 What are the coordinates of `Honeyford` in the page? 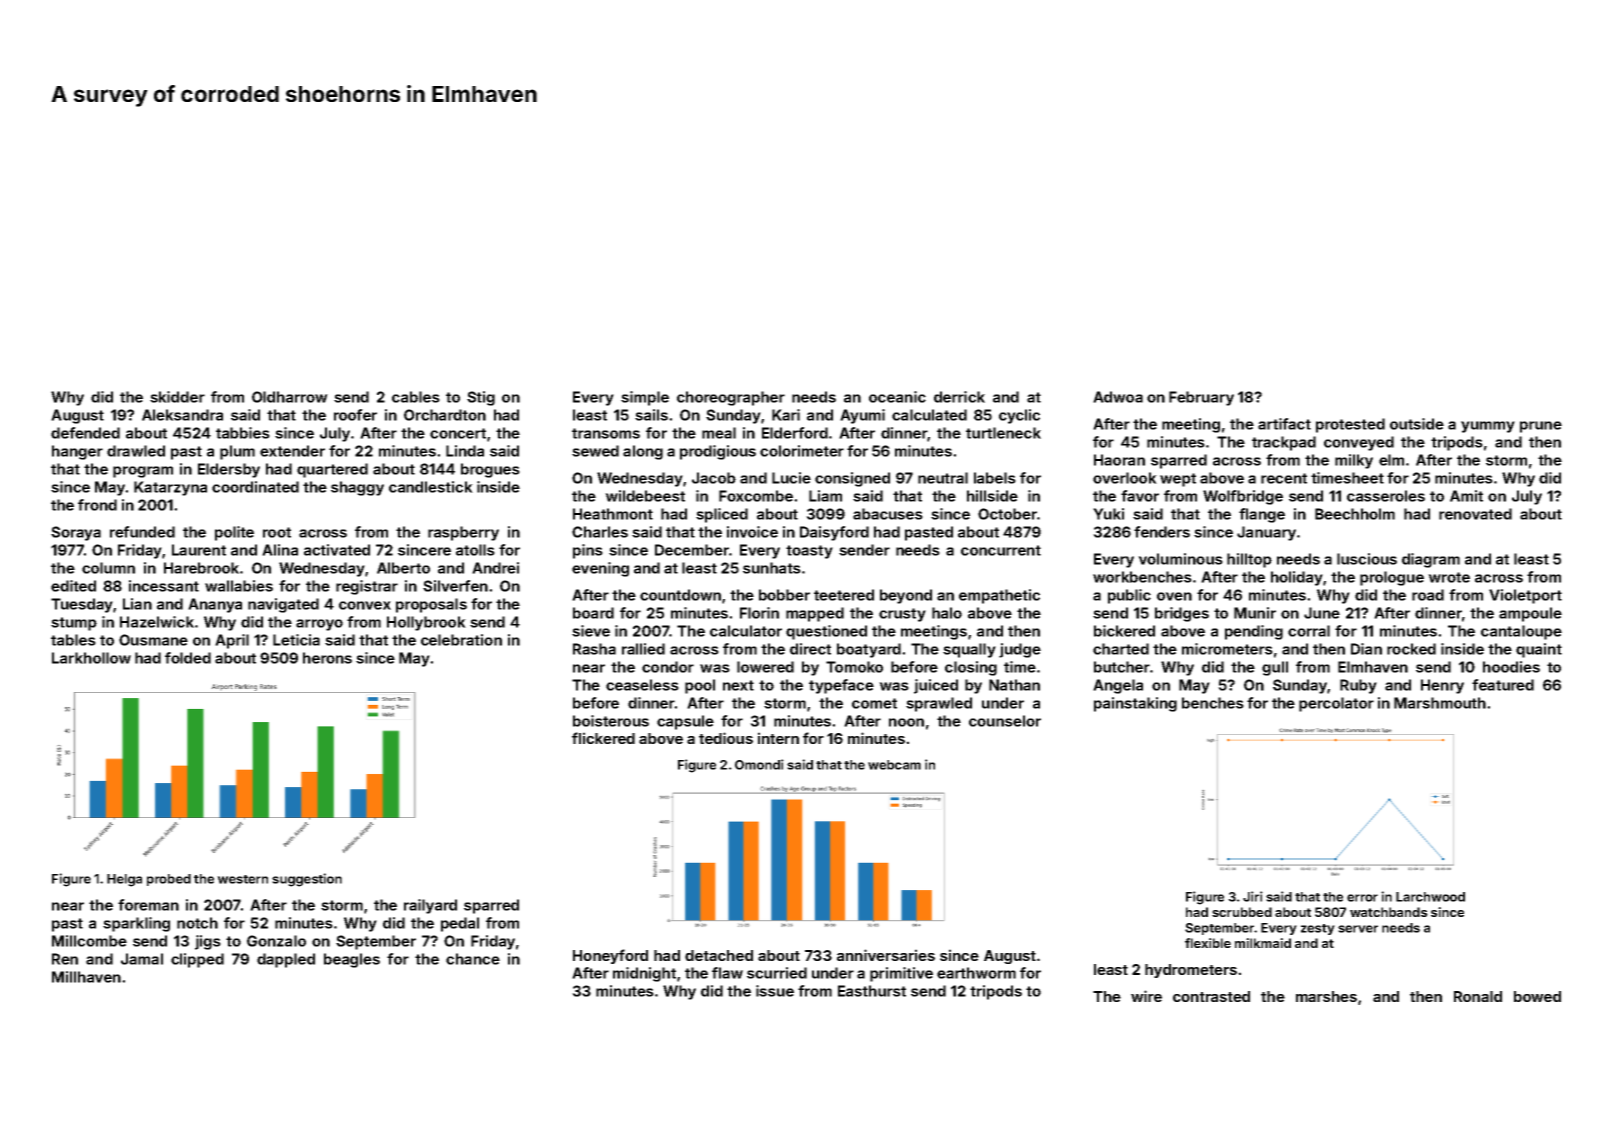 It's located at (610, 956).
